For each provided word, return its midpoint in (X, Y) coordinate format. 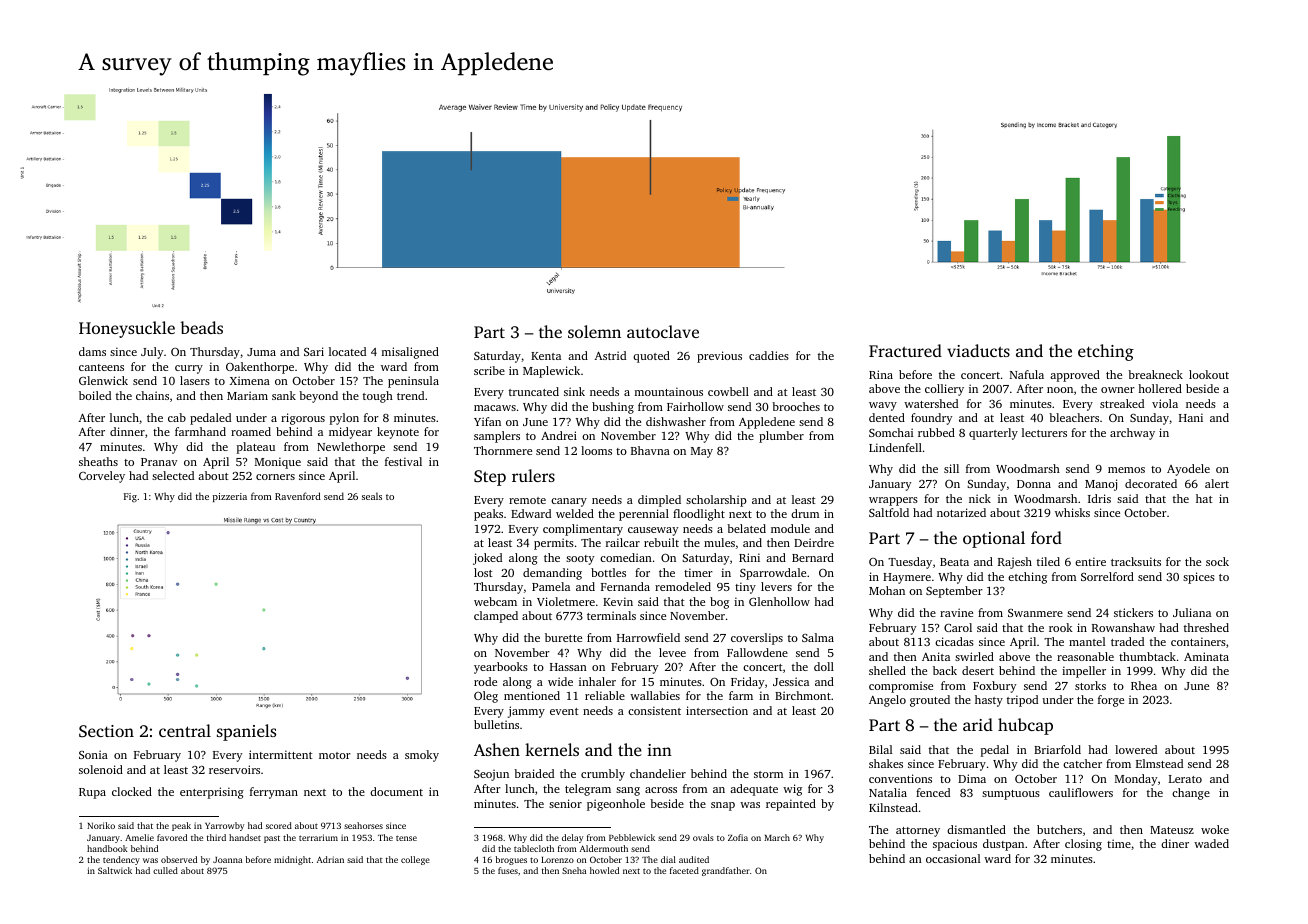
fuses (508, 870)
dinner (127, 431)
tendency (121, 860)
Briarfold (1057, 749)
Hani (1191, 417)
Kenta (546, 356)
